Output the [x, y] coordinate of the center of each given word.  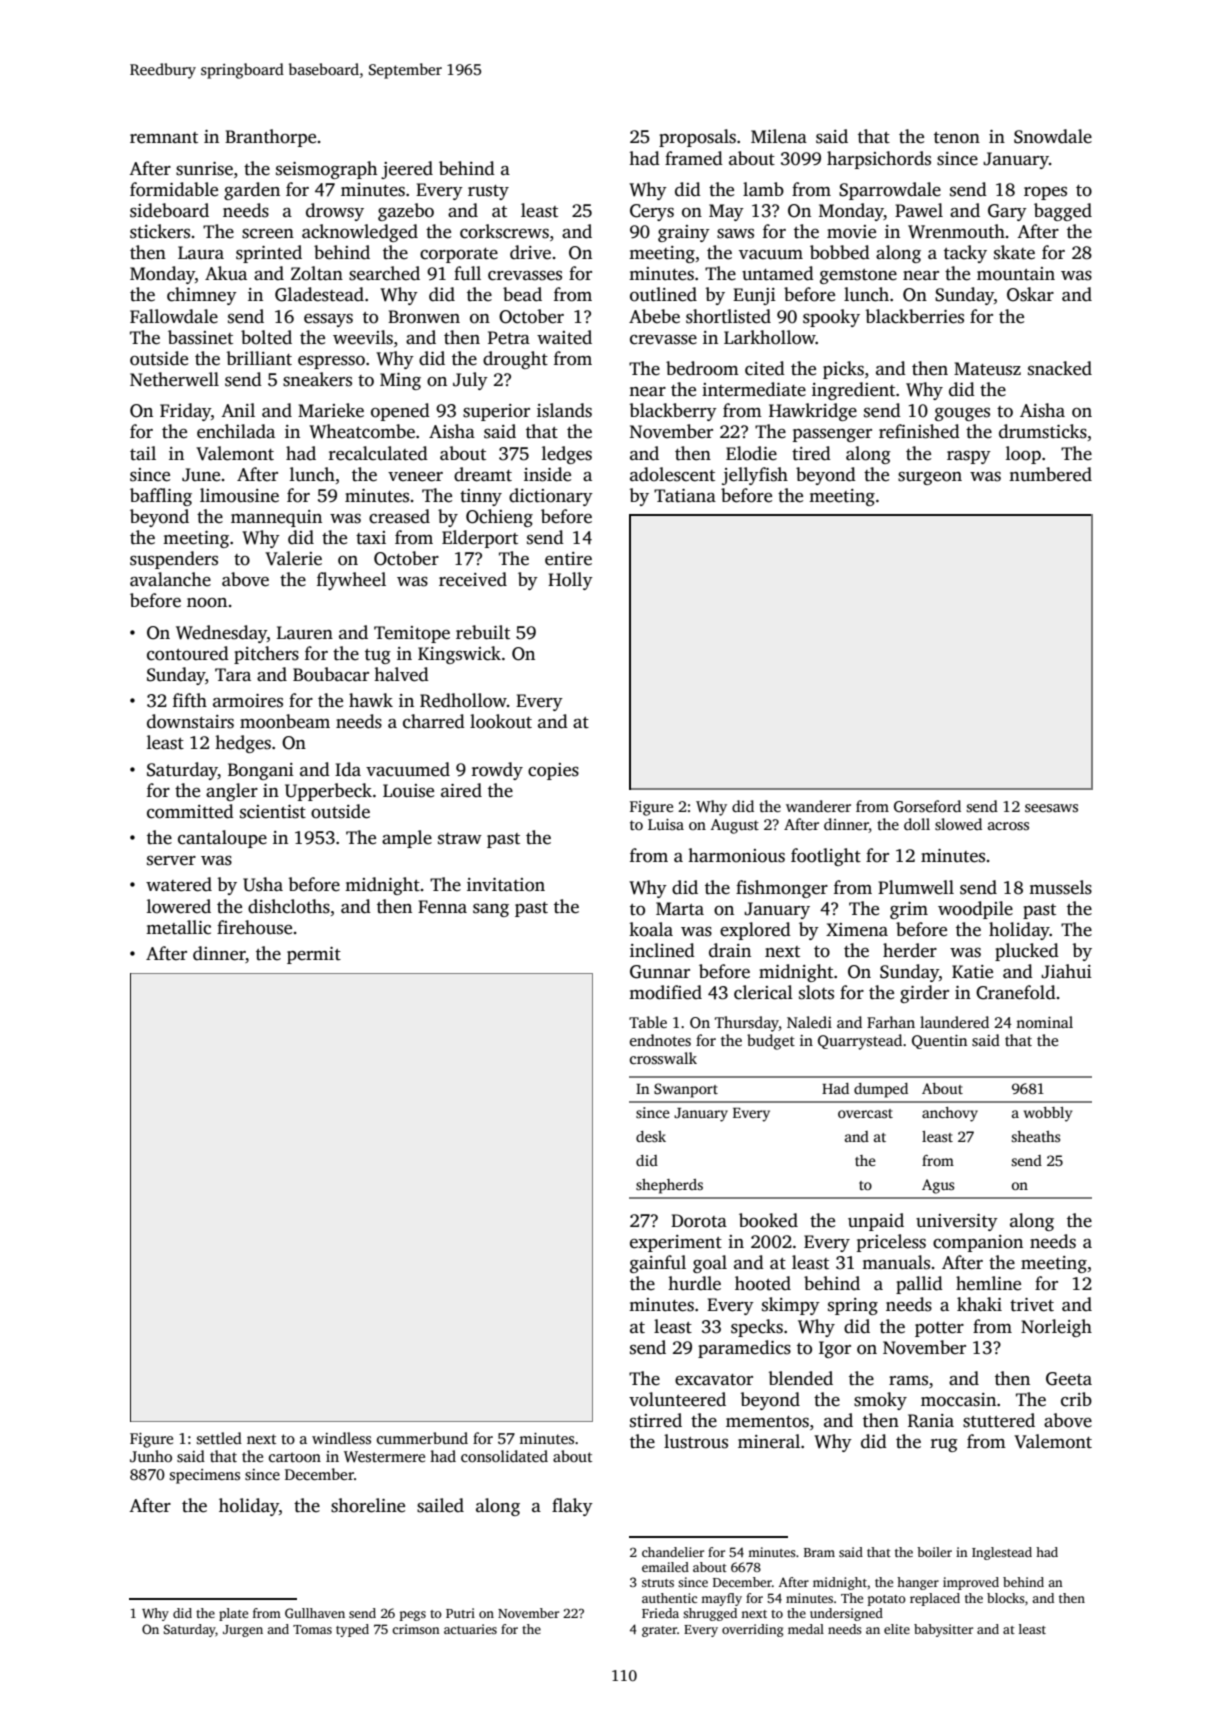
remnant [164, 138]
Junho [151, 1456]
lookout [501, 721]
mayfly [721, 1599]
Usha [263, 884]
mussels [1060, 887]
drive [530, 252]
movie [851, 232]
